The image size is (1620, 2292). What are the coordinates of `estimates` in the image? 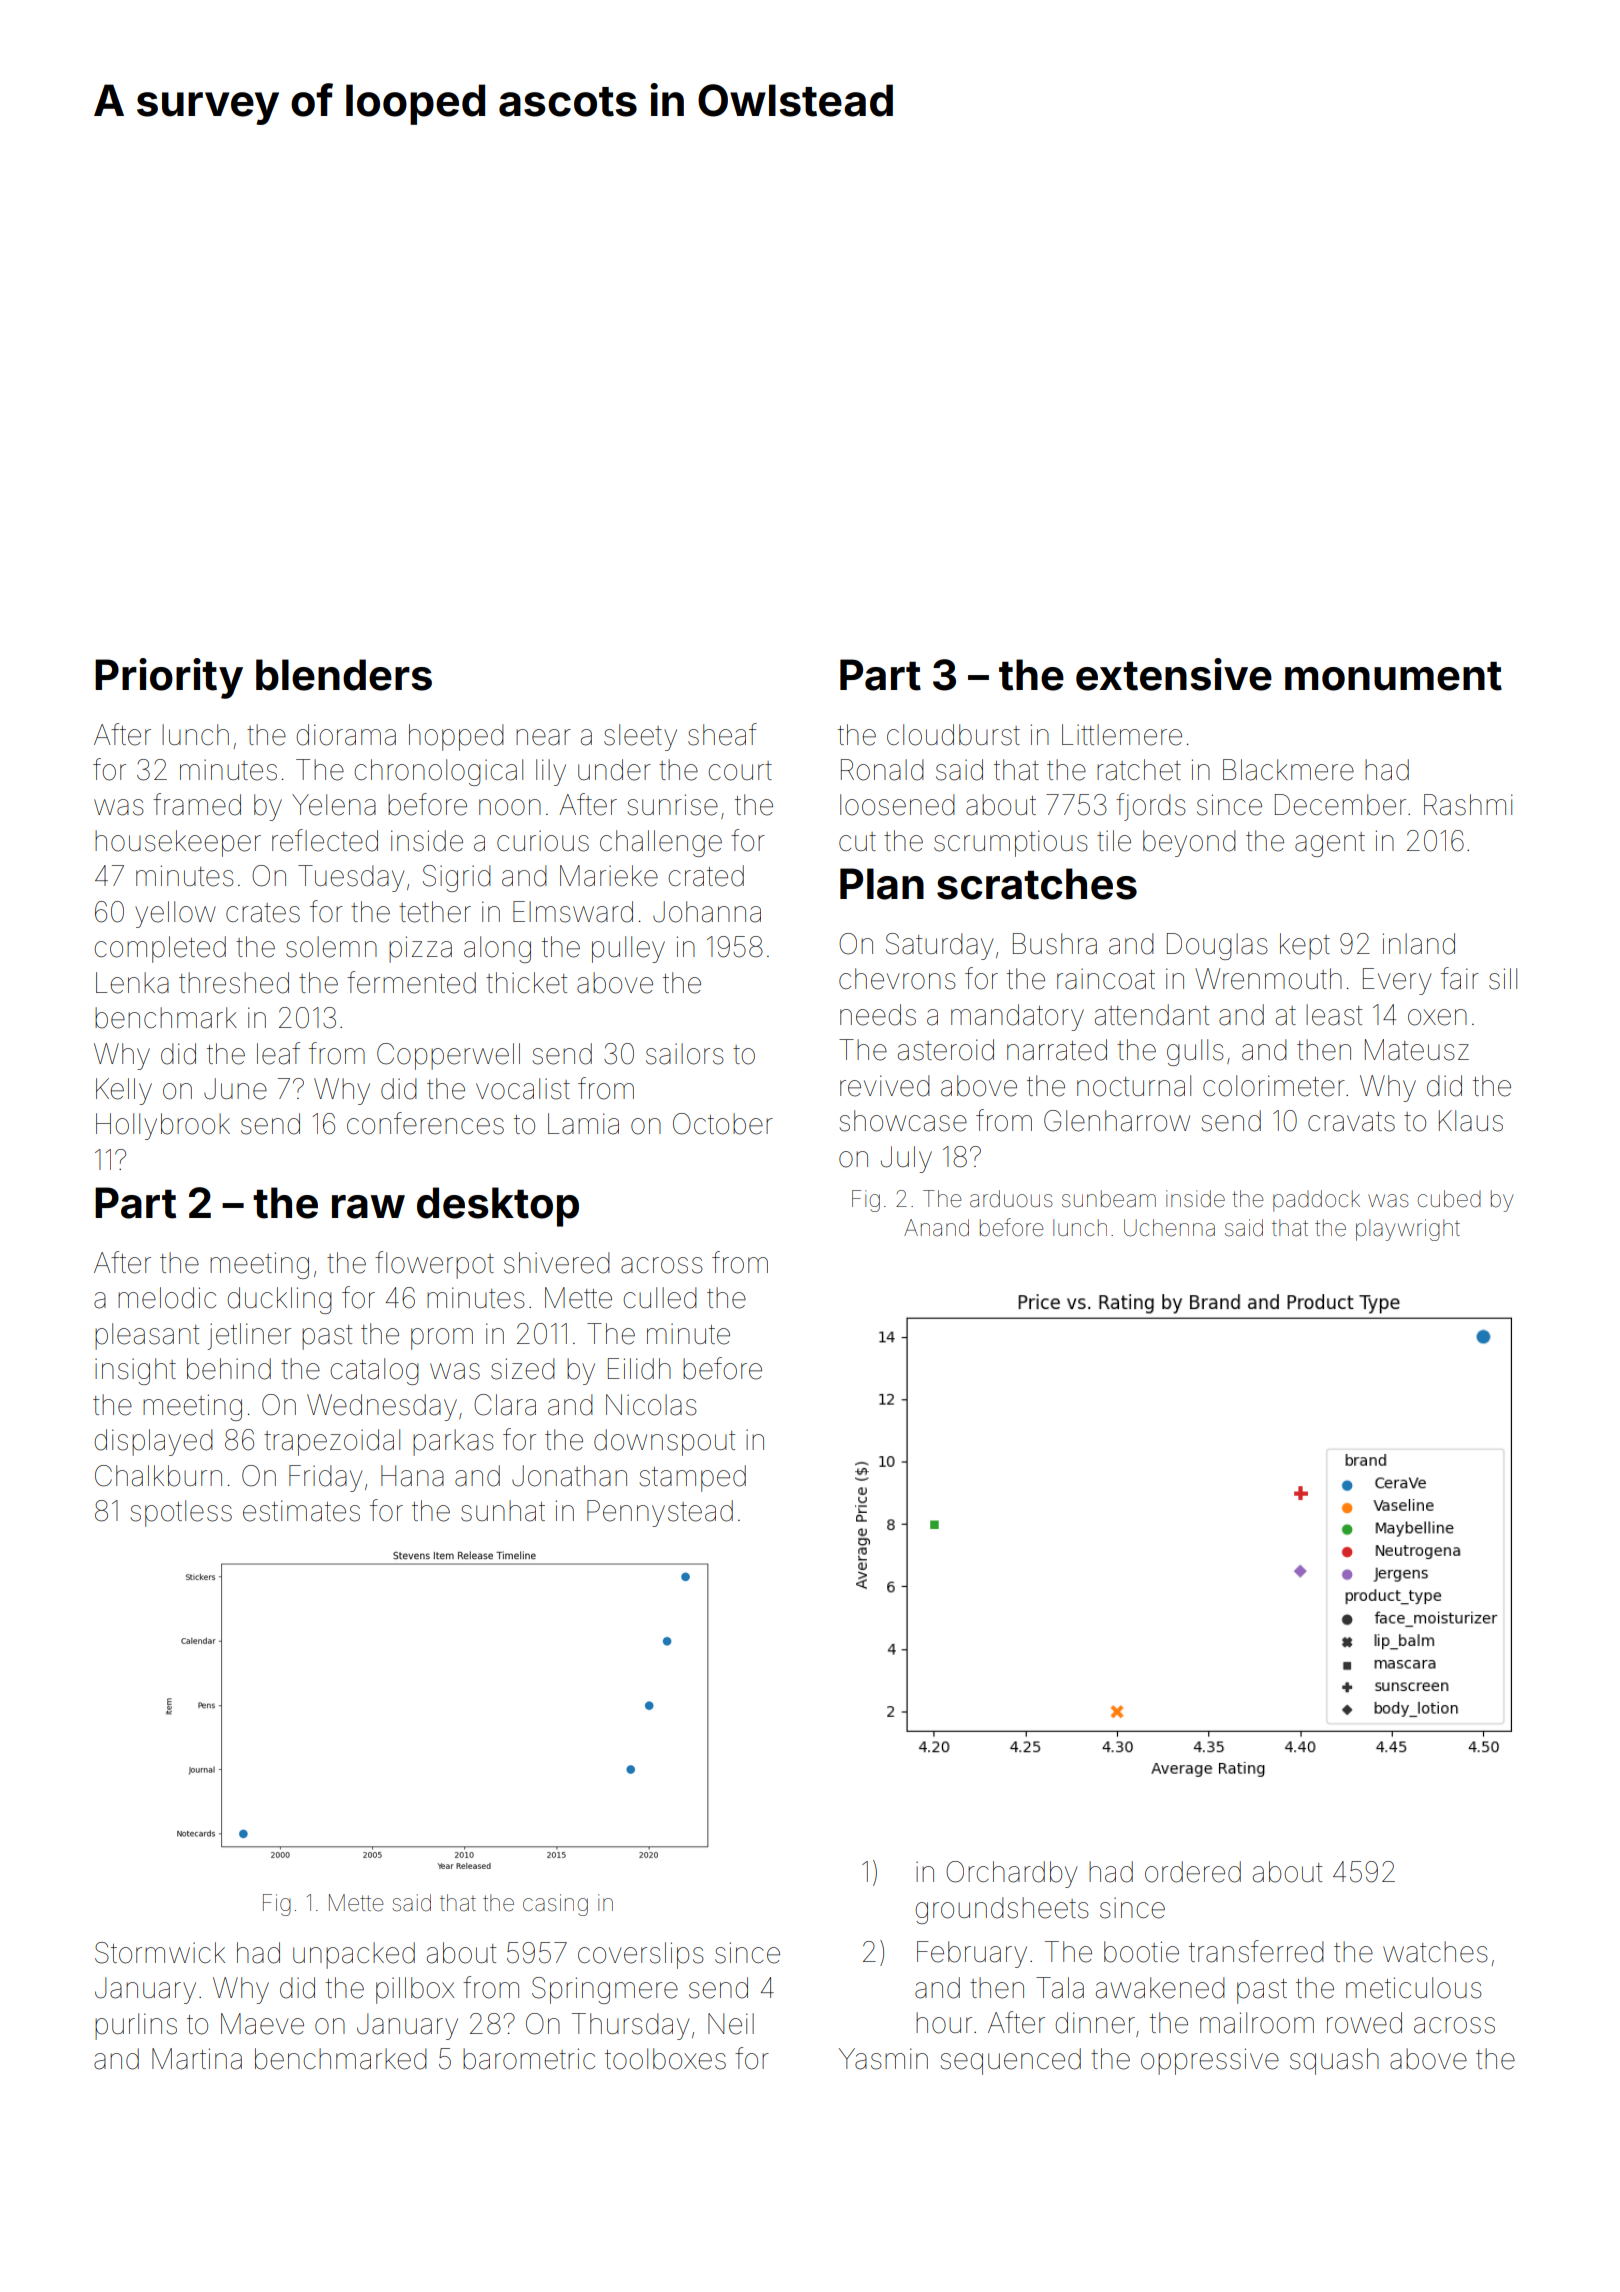 It's located at (301, 1511).
